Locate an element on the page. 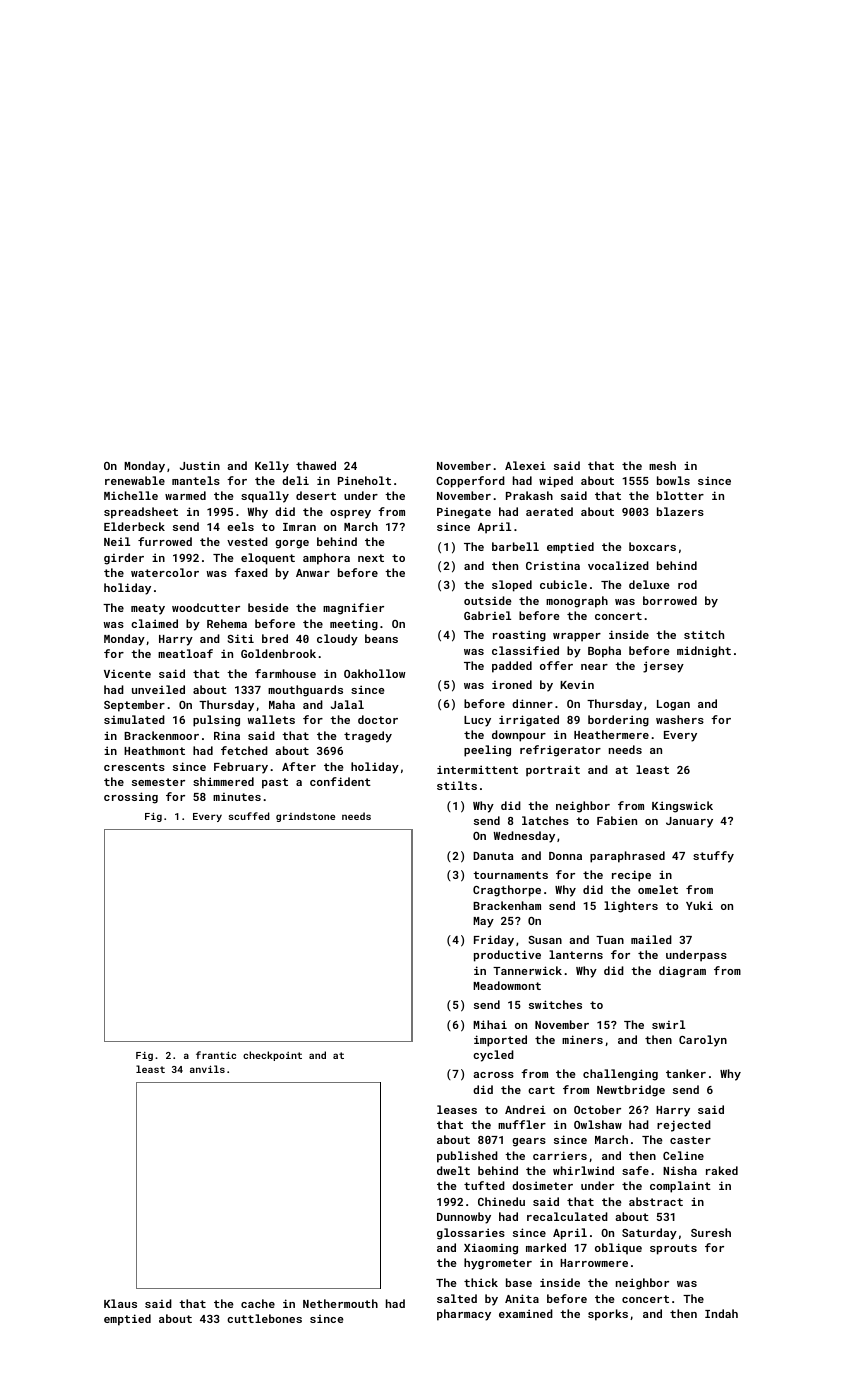 The width and height of the document is (849, 1400). semester is located at coordinates (158, 782).
